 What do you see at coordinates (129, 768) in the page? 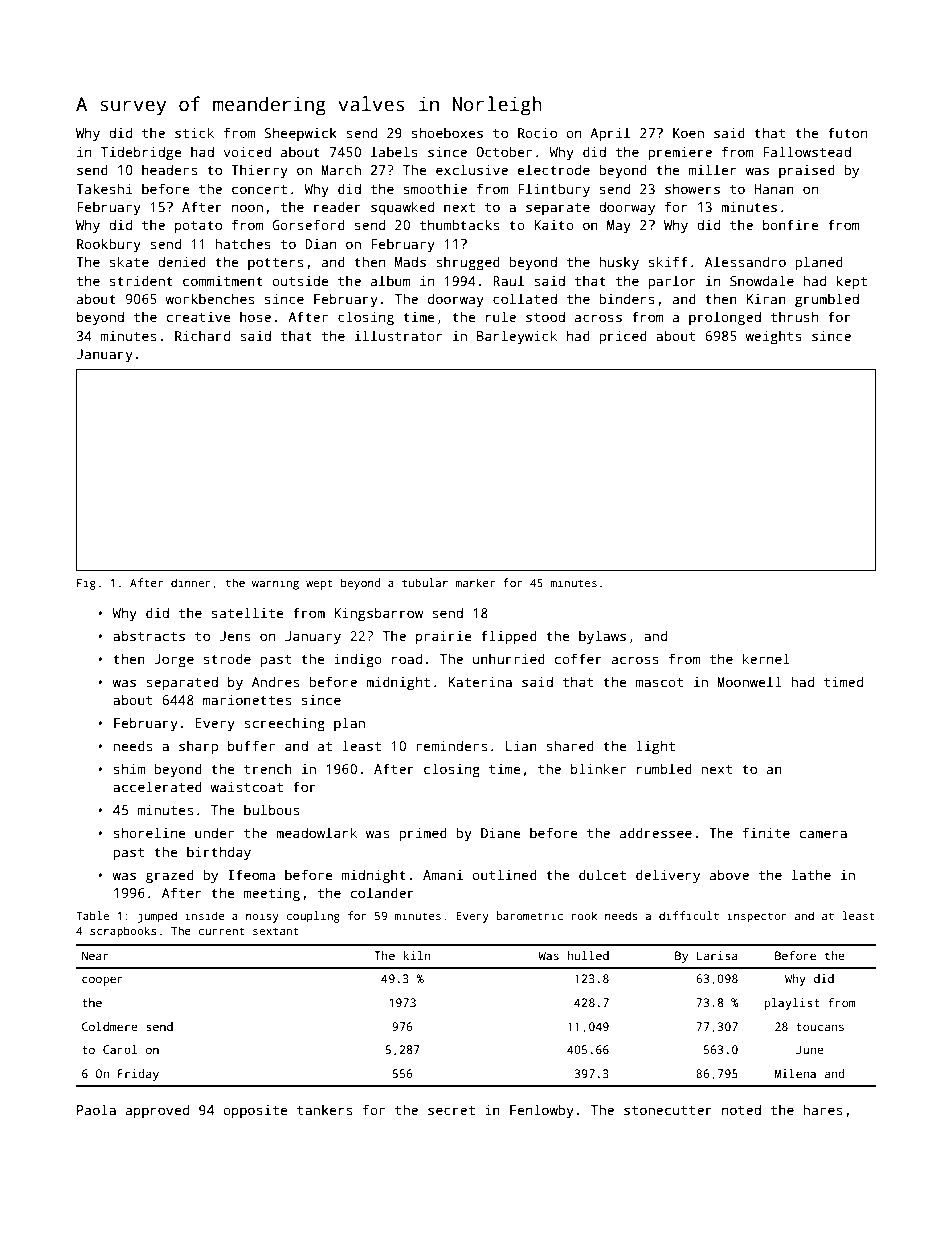
I see `shim` at bounding box center [129, 768].
